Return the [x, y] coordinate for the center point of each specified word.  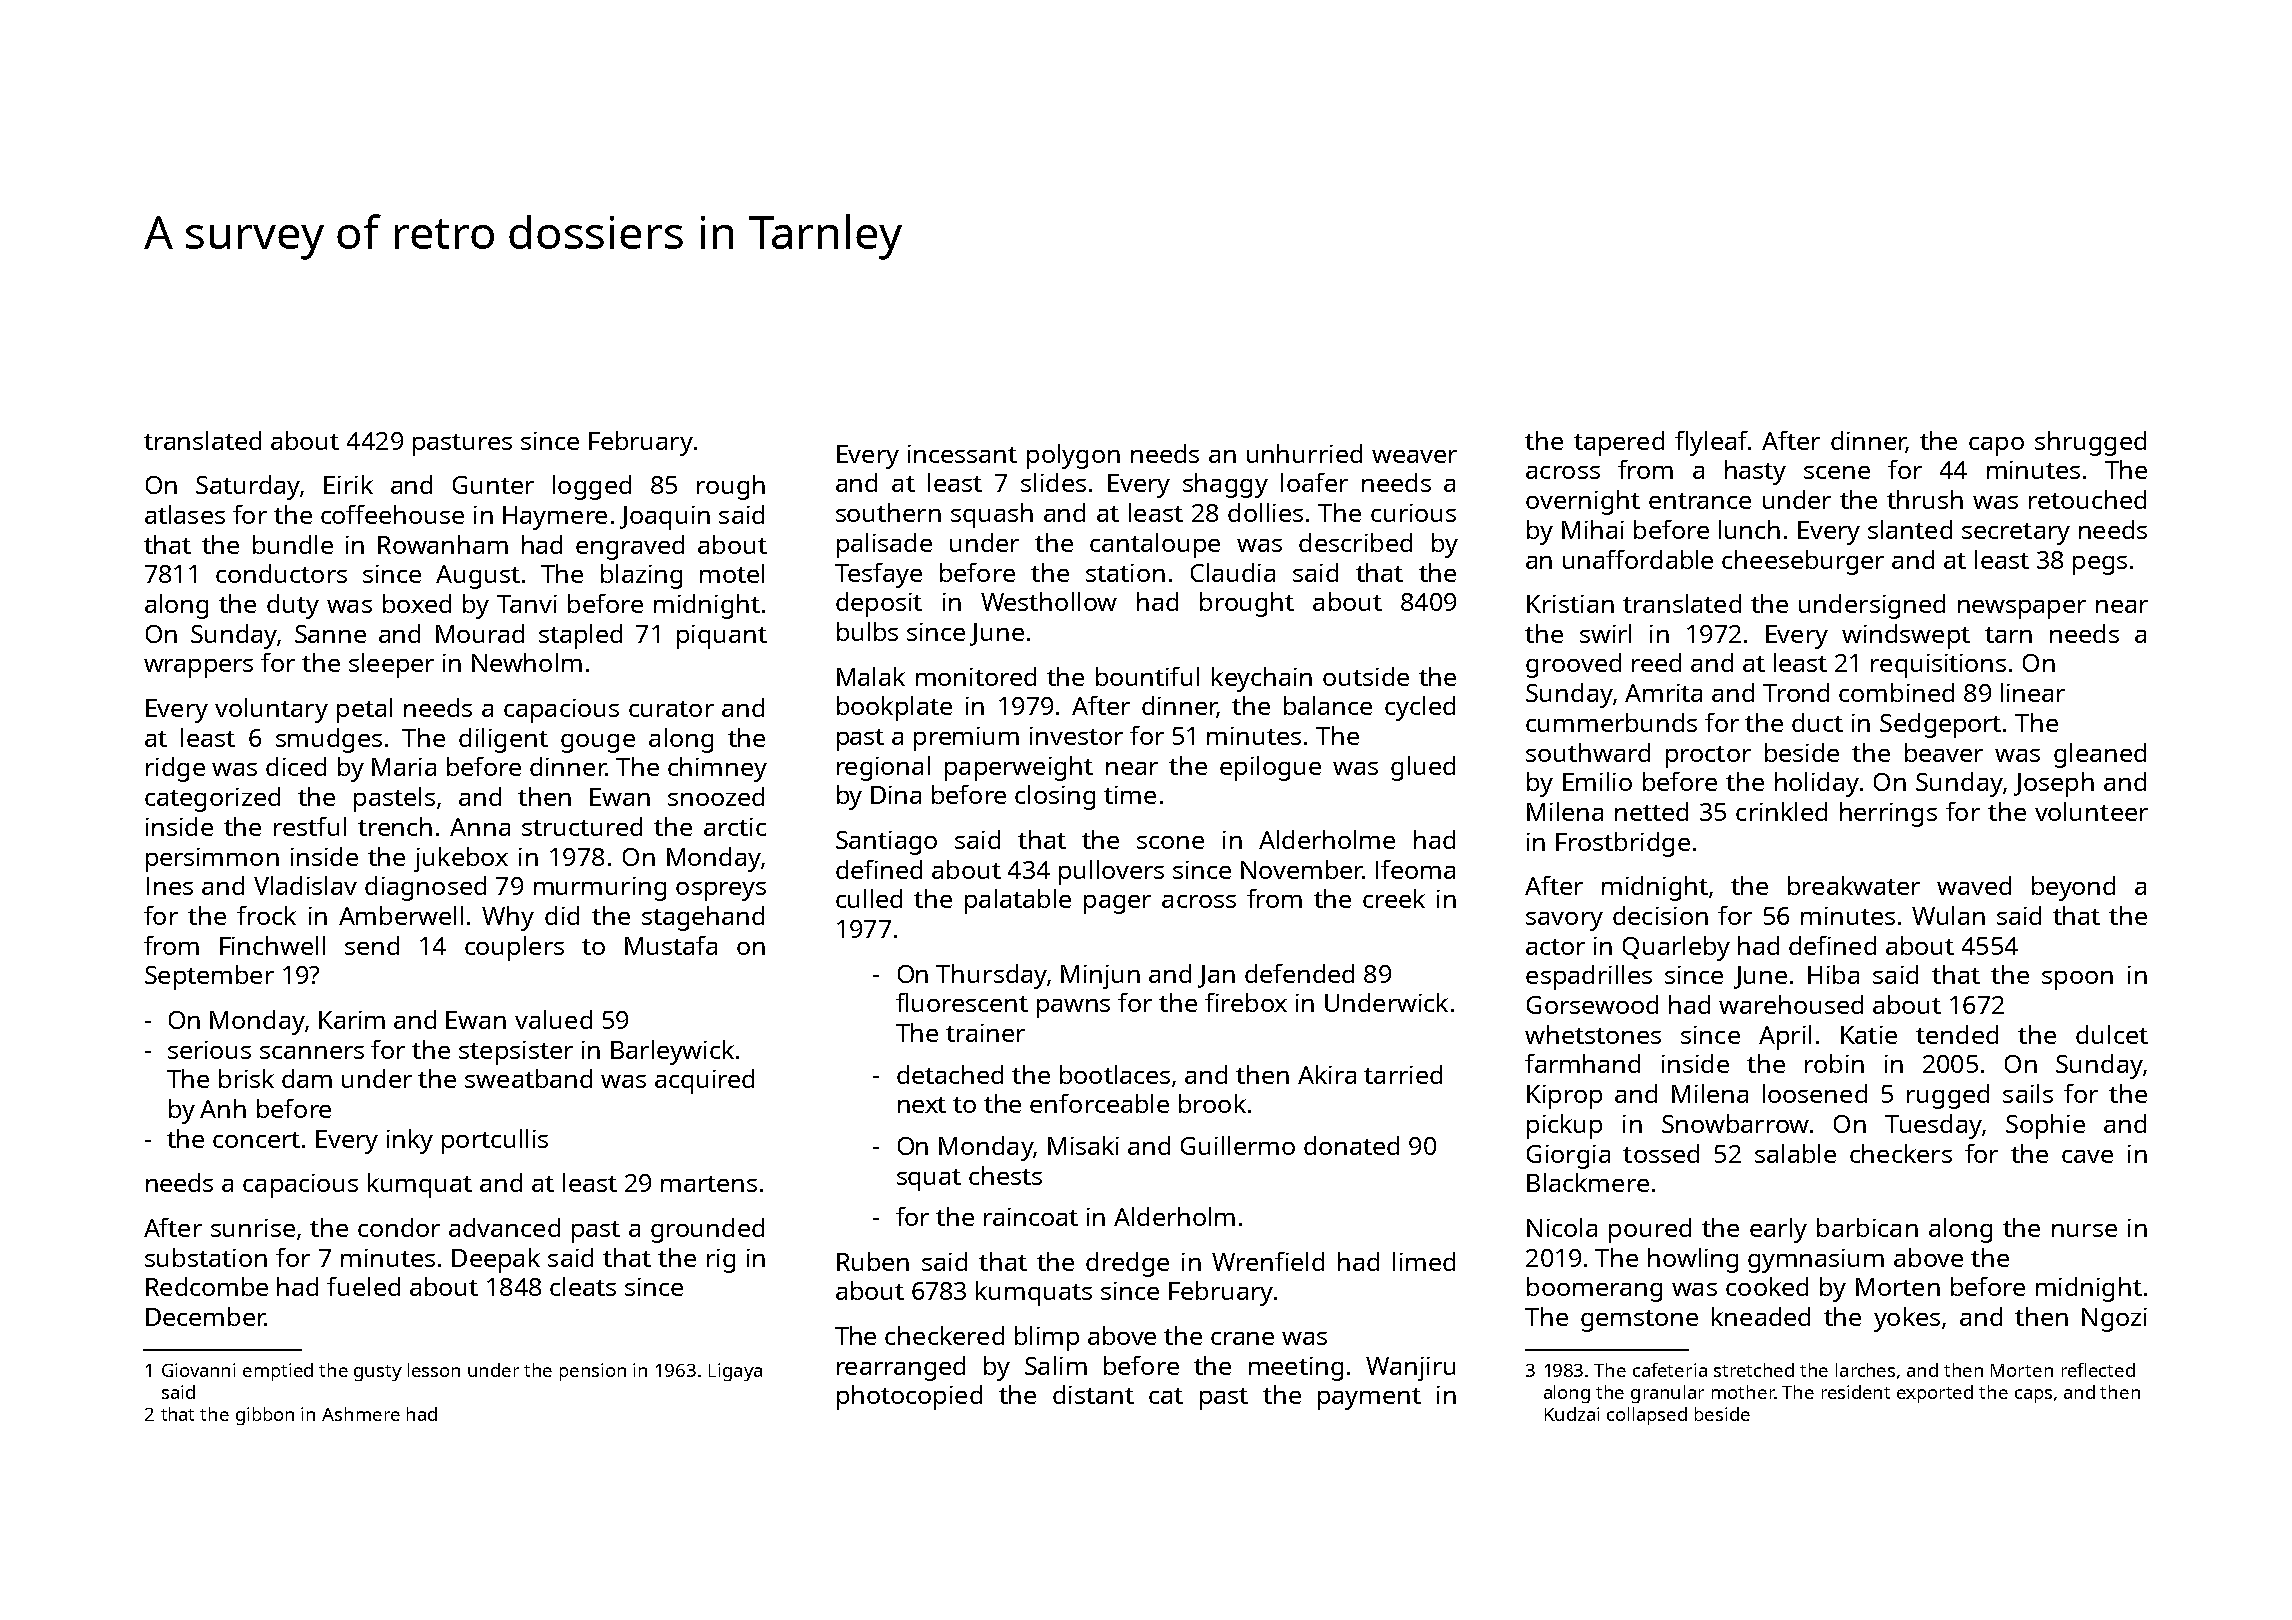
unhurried [1304, 453]
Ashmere [361, 1414]
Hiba [1833, 974]
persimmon [212, 860]
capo [1996, 446]
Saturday [248, 487]
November [1302, 869]
